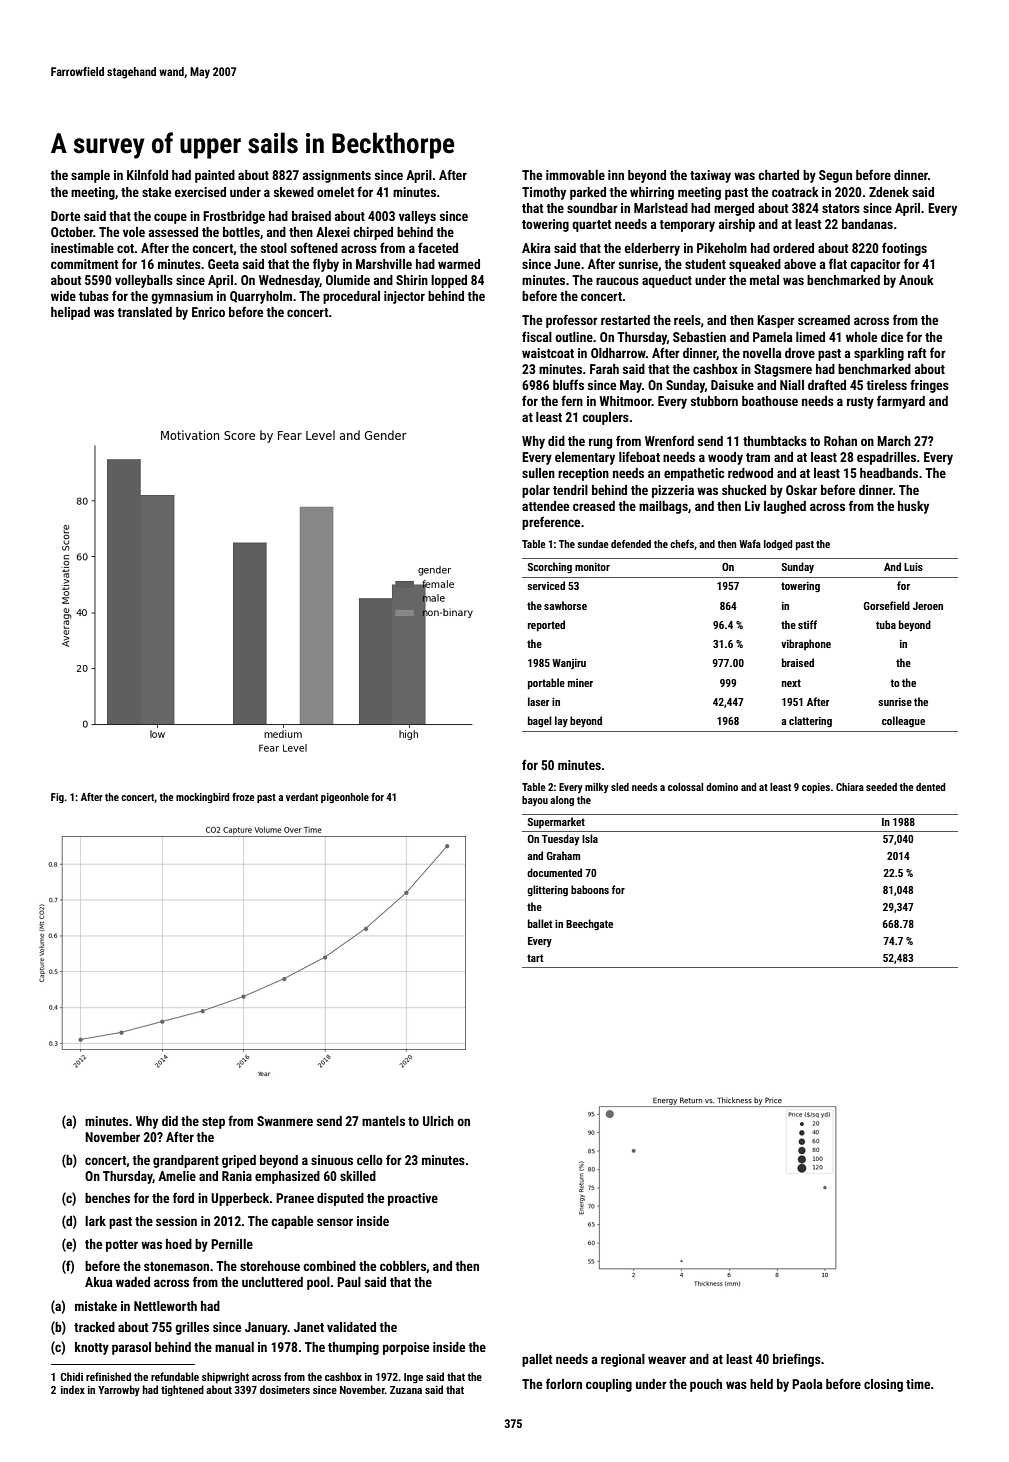 The width and height of the screenshot is (1009, 1462). Describe the element at coordinates (722, 248) in the screenshot. I see `Pikeholm` at that location.
